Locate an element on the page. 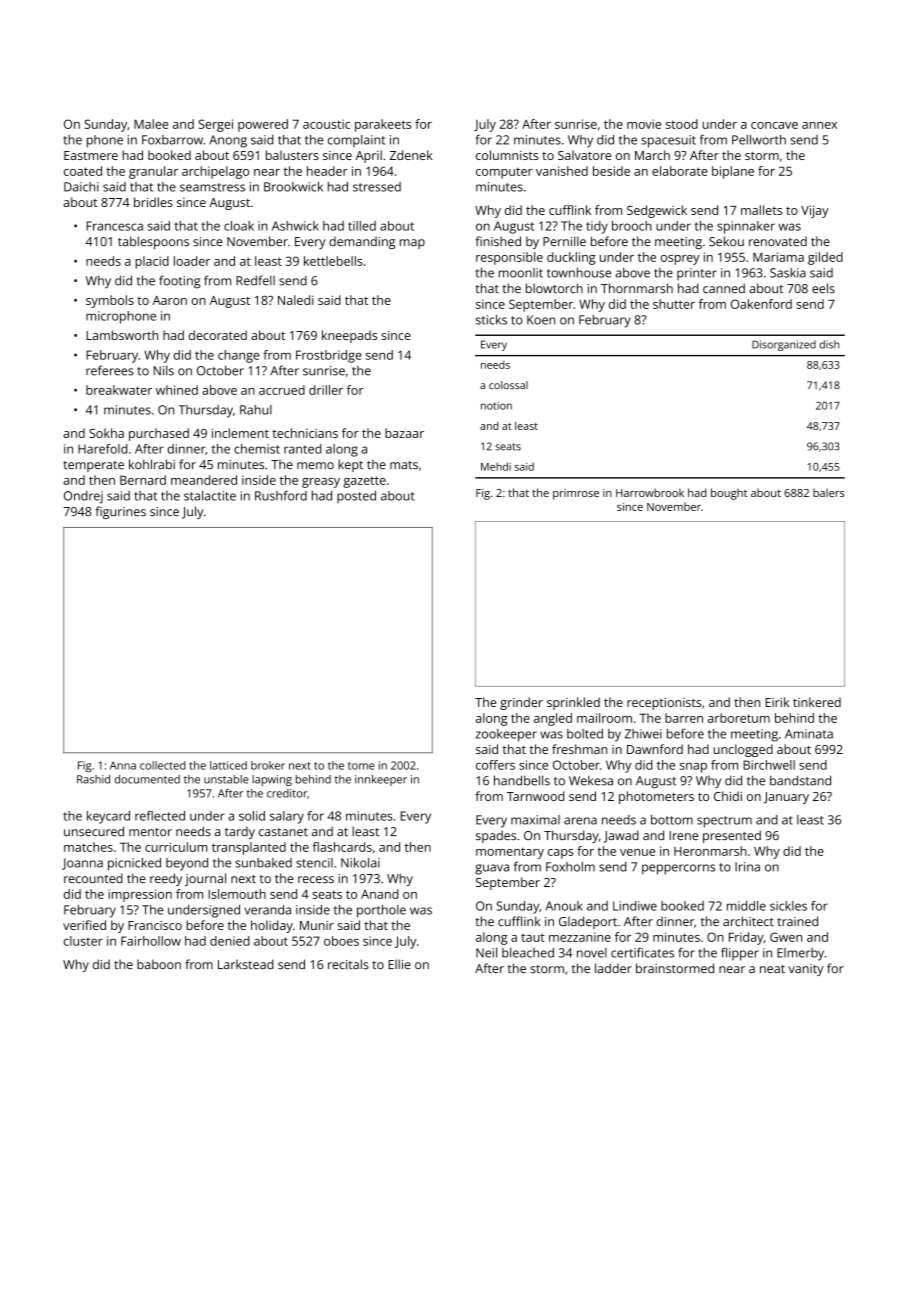 The image size is (908, 1316). receptionists is located at coordinates (664, 704).
